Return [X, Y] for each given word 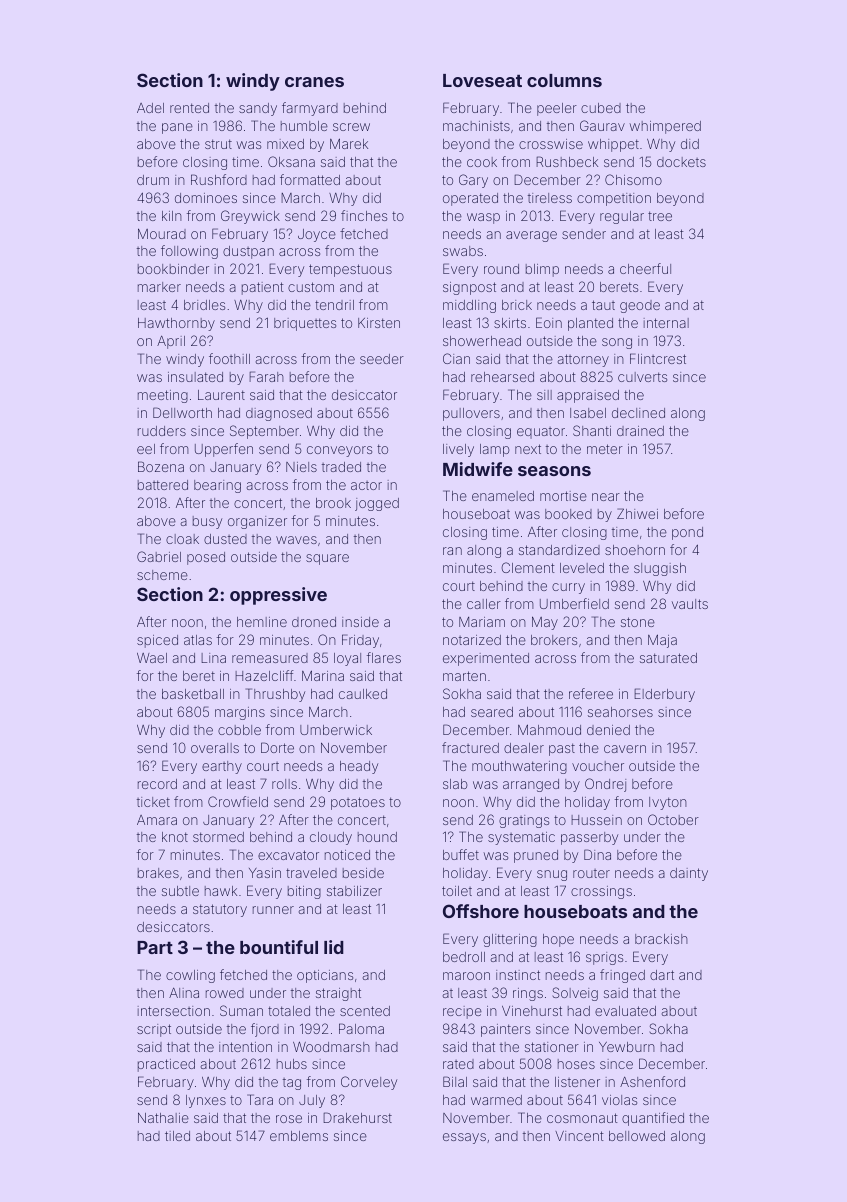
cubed [601, 108]
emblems [299, 1136]
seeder [382, 359]
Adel [150, 108]
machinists [476, 126]
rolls [284, 784]
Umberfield [574, 603]
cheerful [645, 268]
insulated [195, 377]
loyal [347, 659]
